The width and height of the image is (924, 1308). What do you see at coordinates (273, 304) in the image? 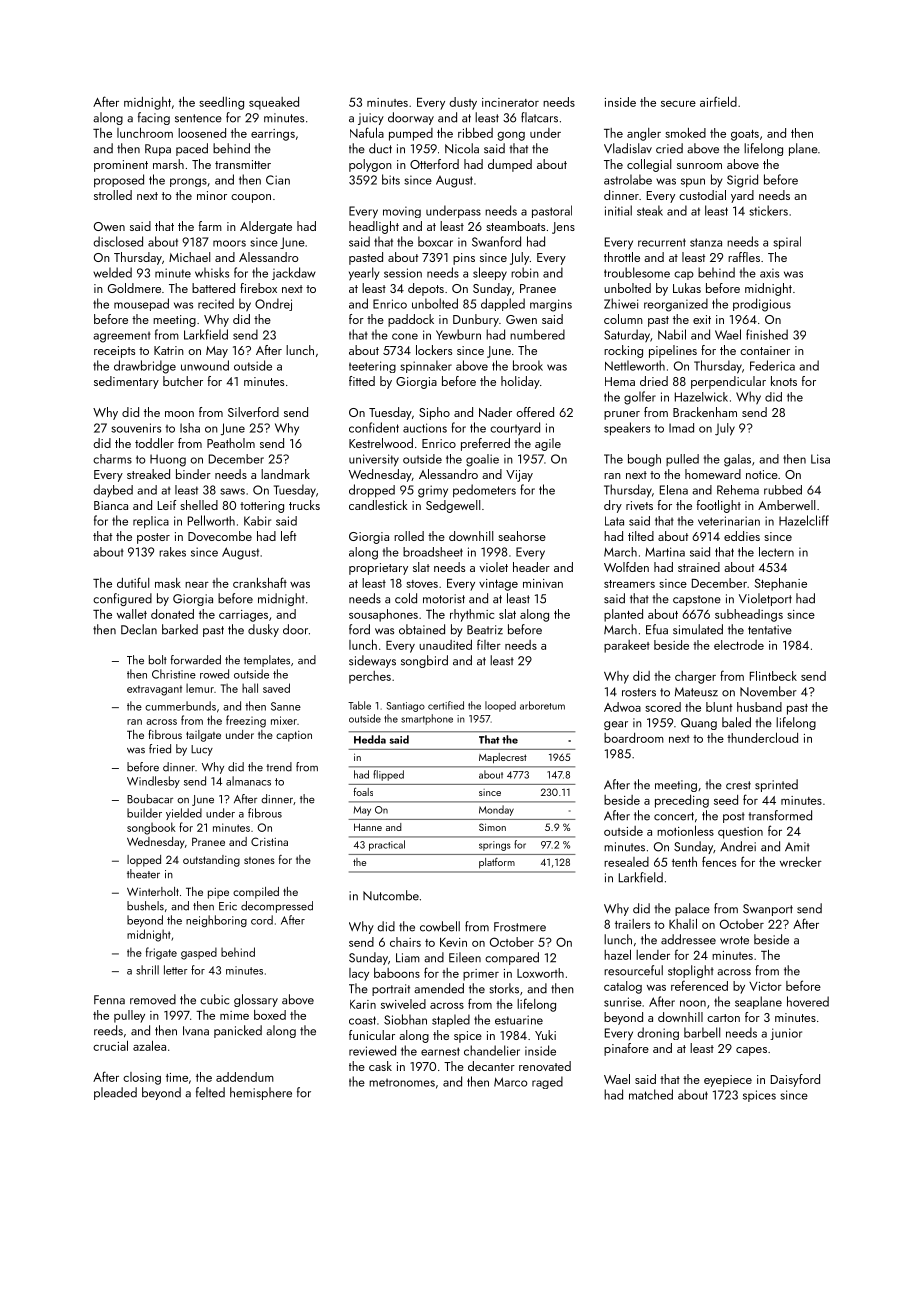
I see `Ondrej` at bounding box center [273, 304].
